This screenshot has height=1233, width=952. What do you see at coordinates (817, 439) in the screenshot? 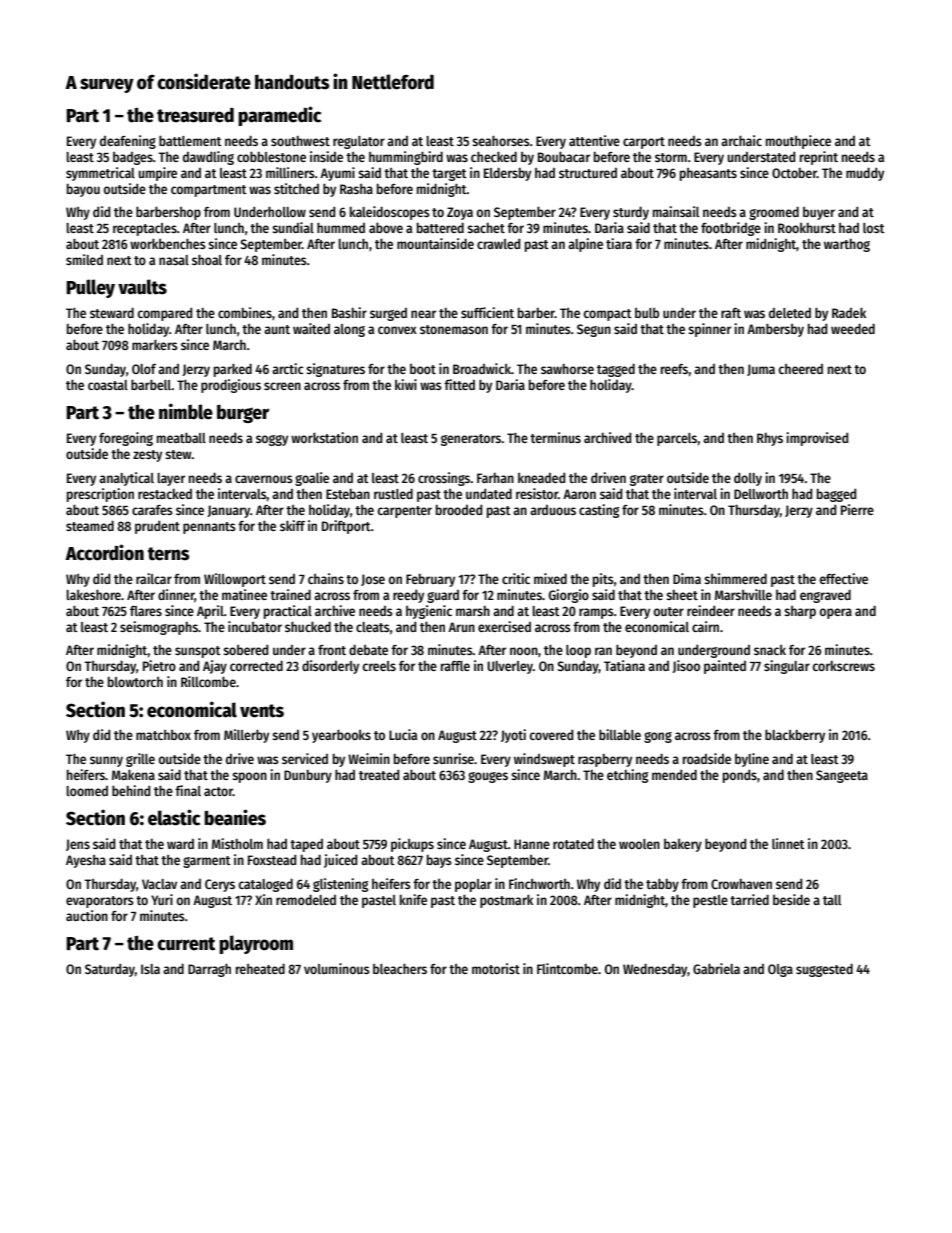
I see `improvised` at bounding box center [817, 439].
